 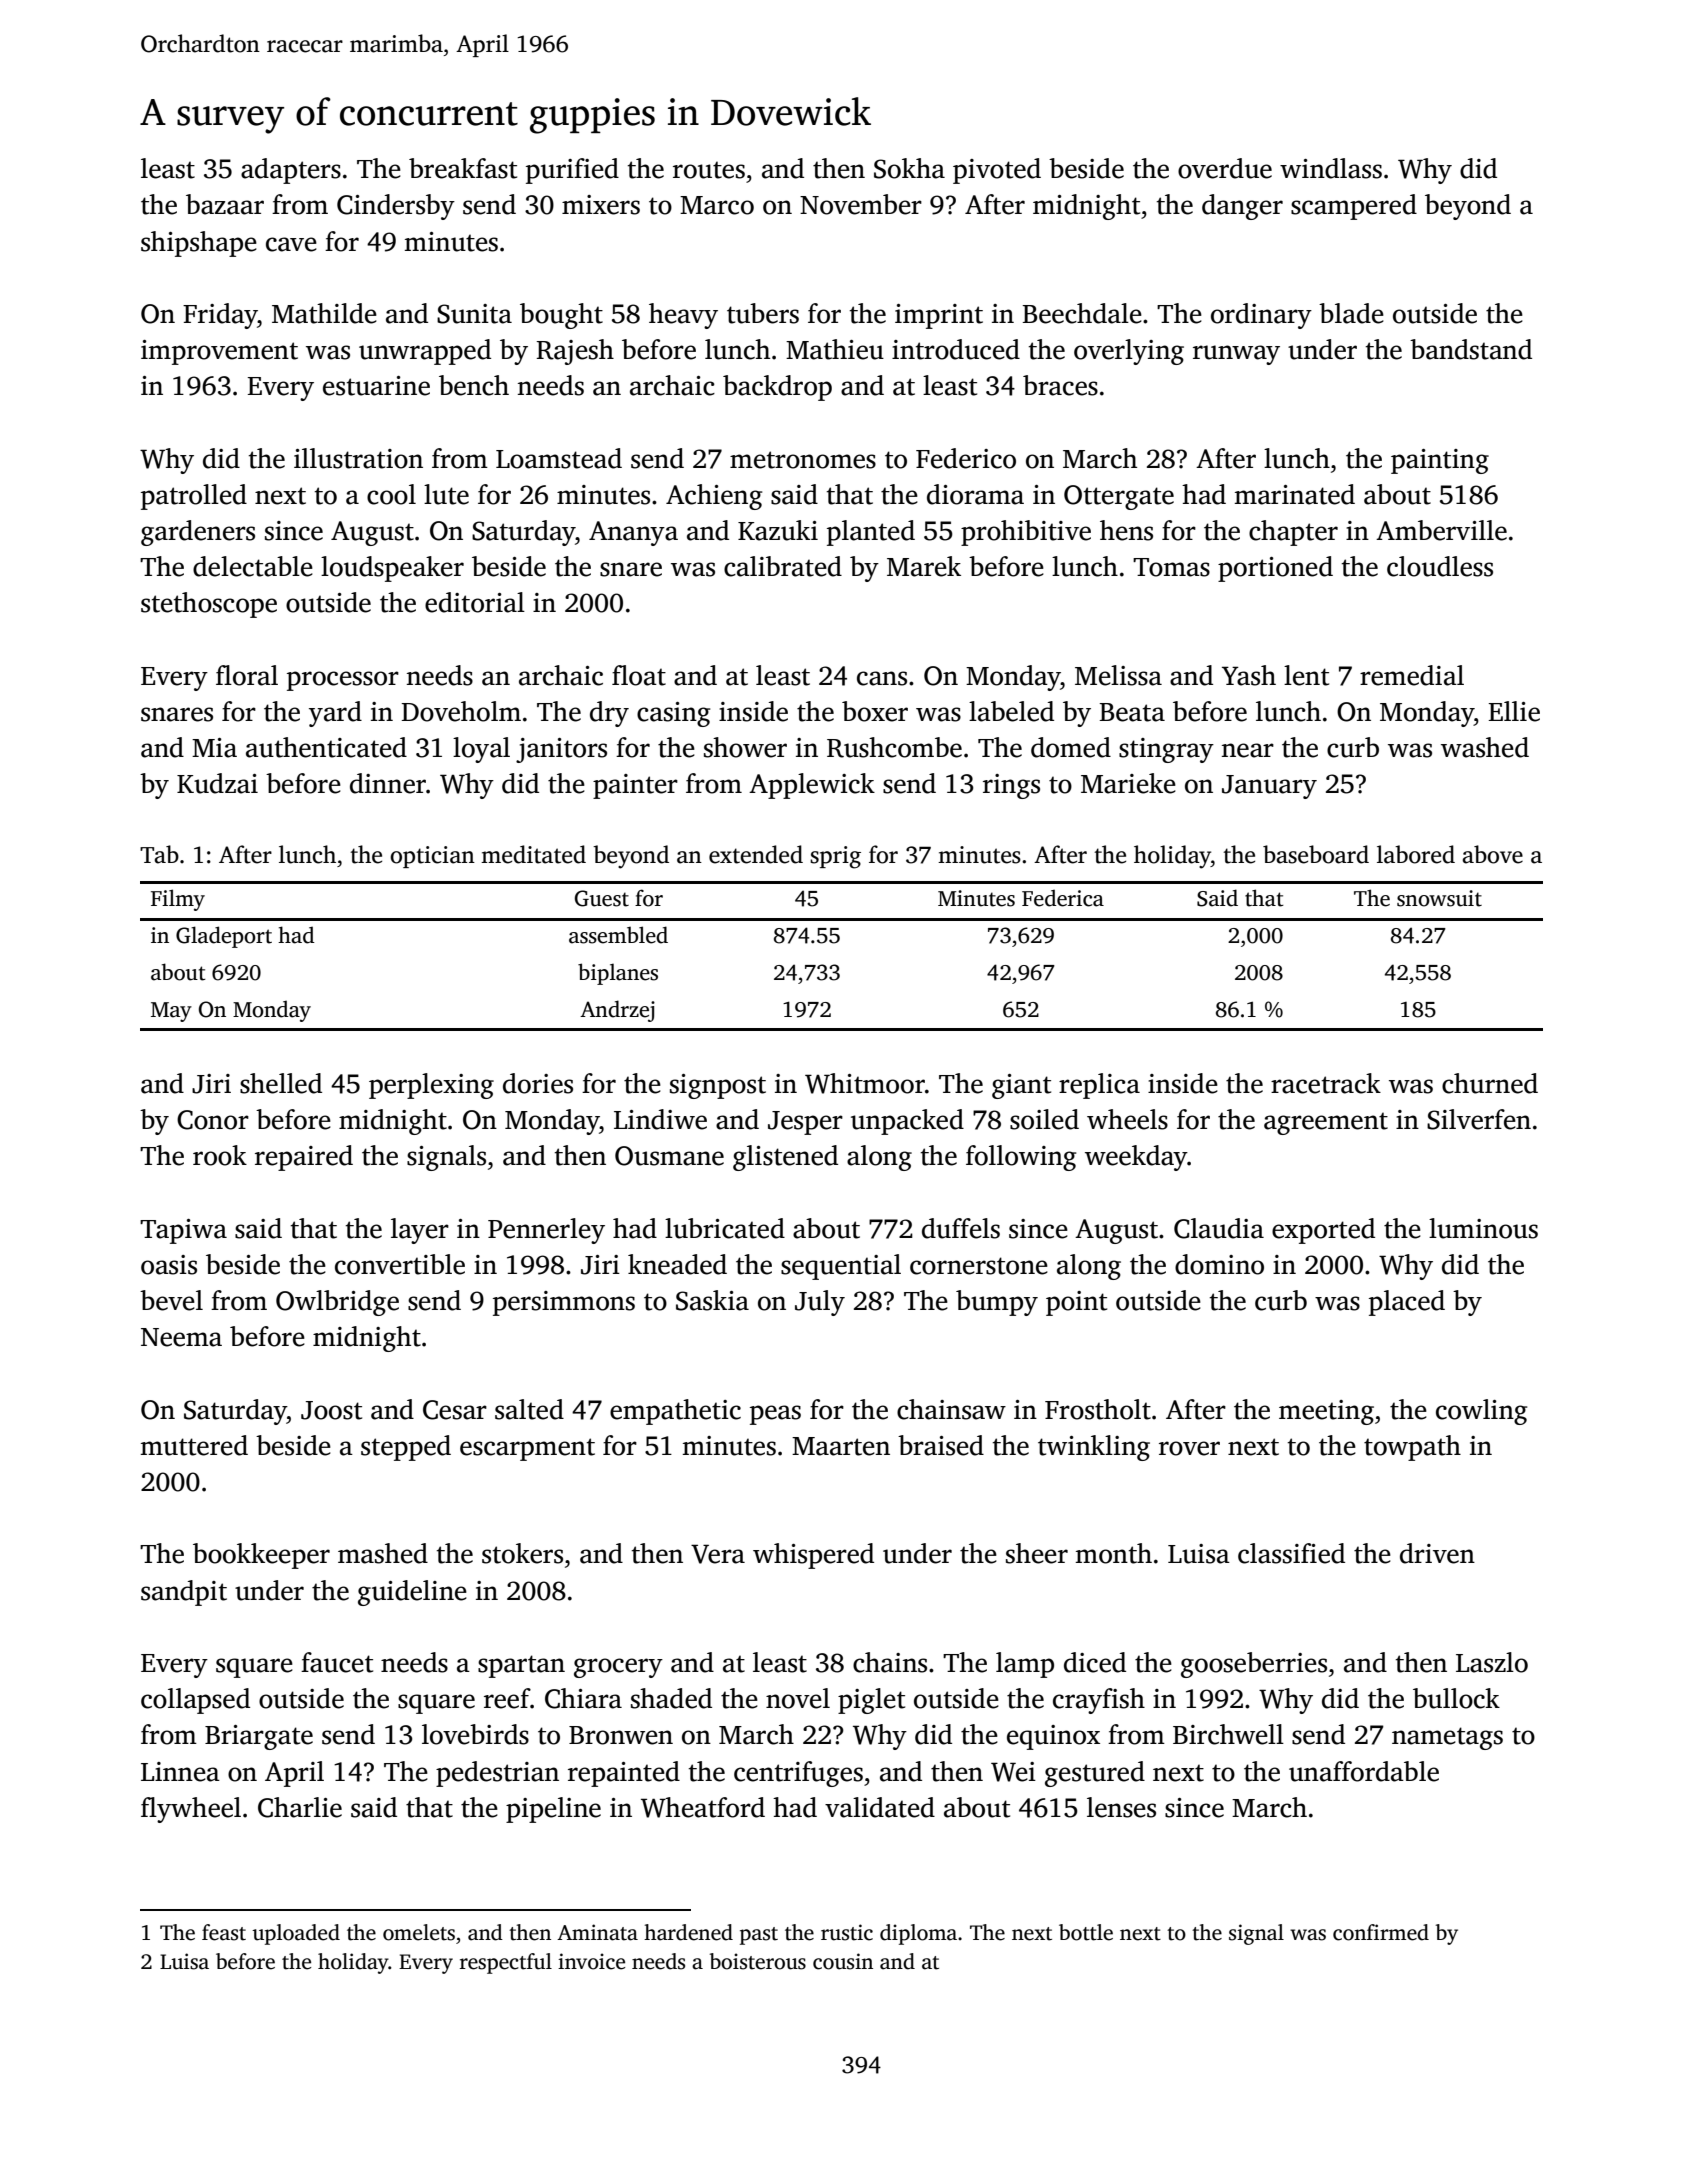 What do you see at coordinates (601, 205) in the document?
I see `mixers` at bounding box center [601, 205].
